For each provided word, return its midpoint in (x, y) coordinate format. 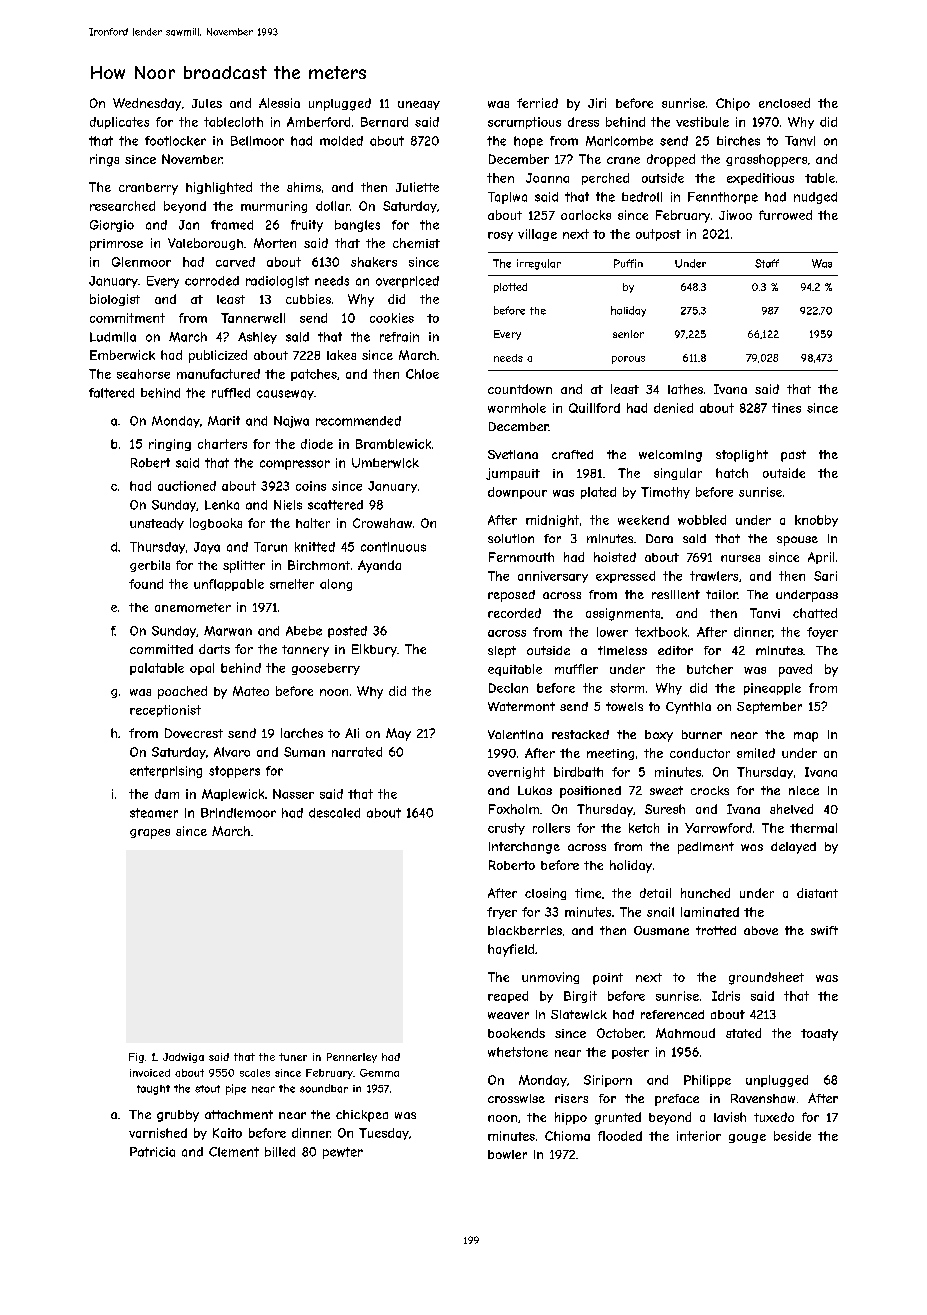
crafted (572, 454)
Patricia (152, 1152)
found (146, 584)
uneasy (419, 105)
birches (738, 141)
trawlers (714, 576)
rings (104, 160)
